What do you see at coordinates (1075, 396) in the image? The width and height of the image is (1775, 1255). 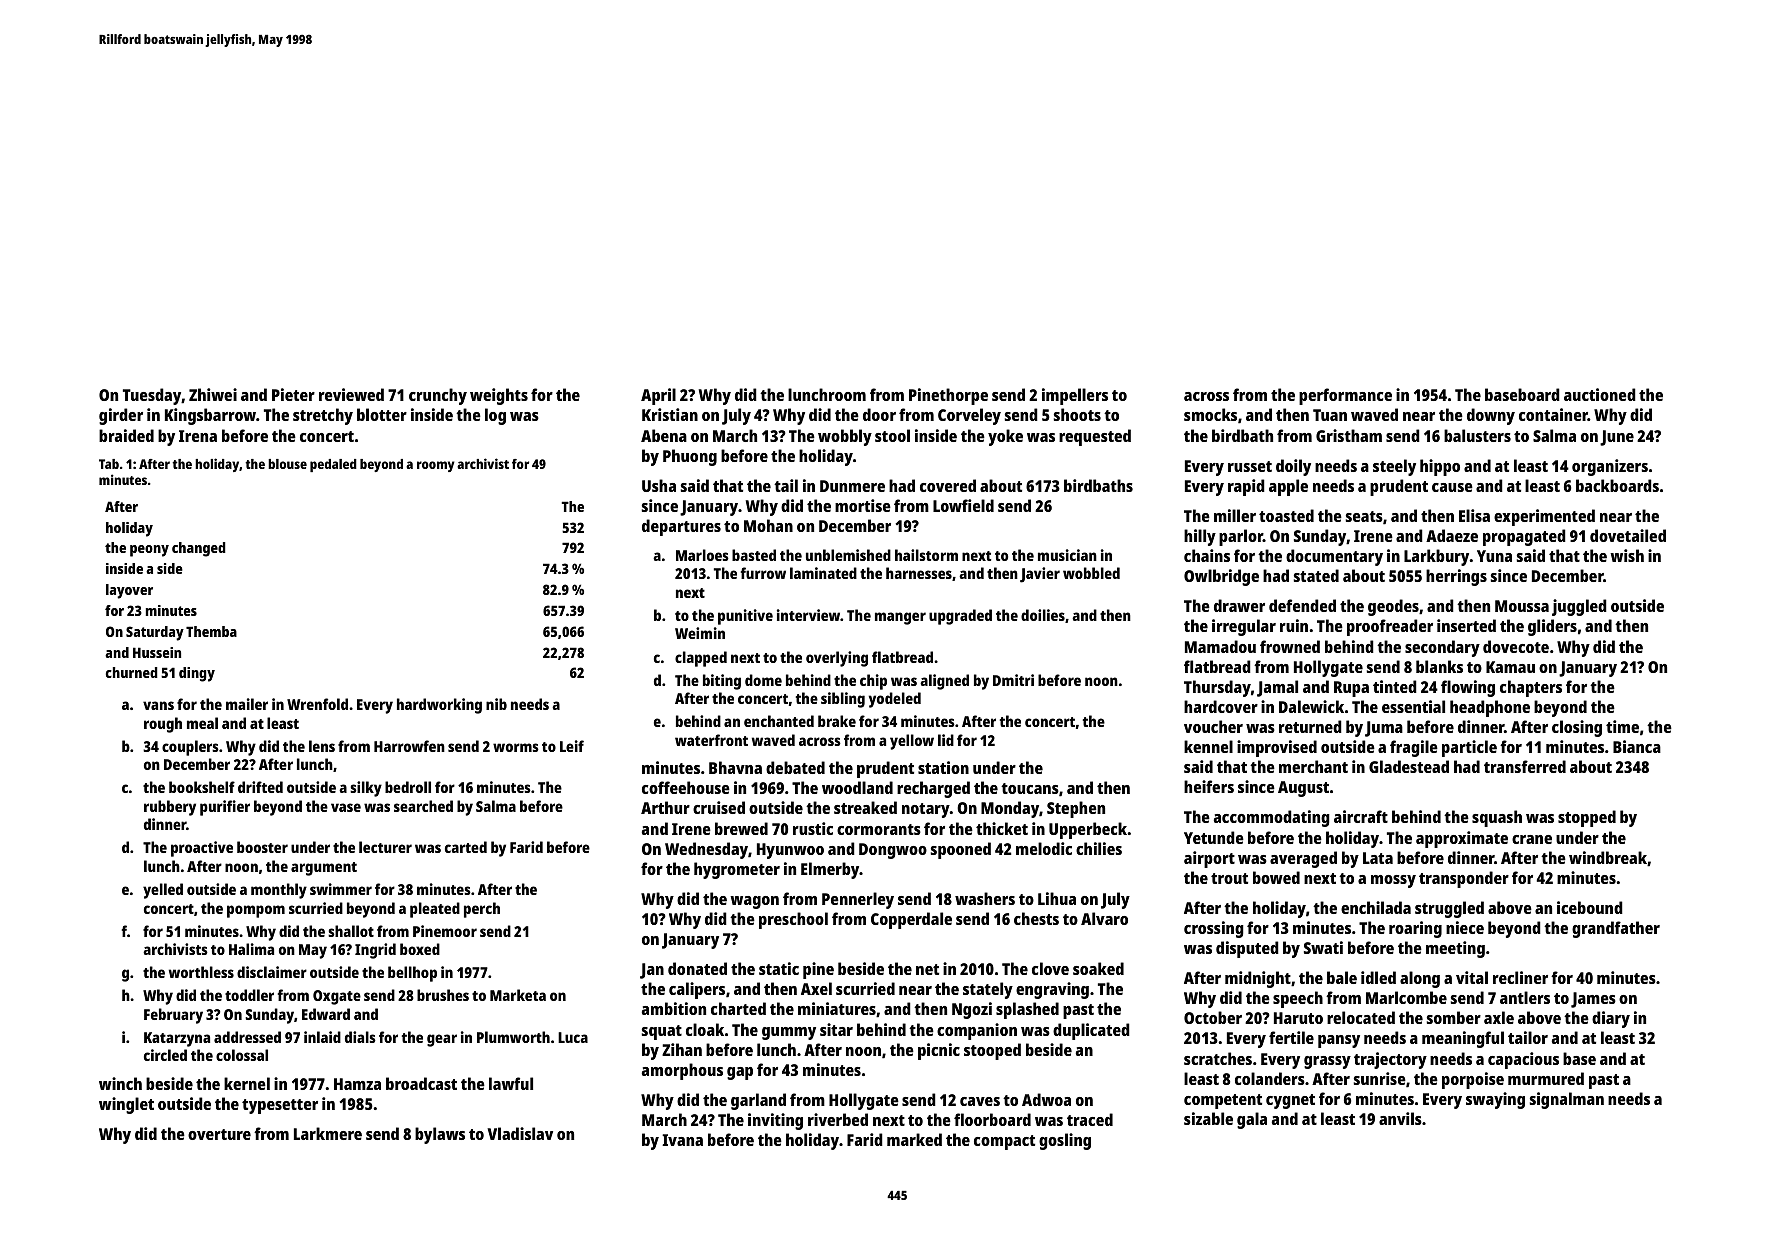 I see `impellers` at bounding box center [1075, 396].
